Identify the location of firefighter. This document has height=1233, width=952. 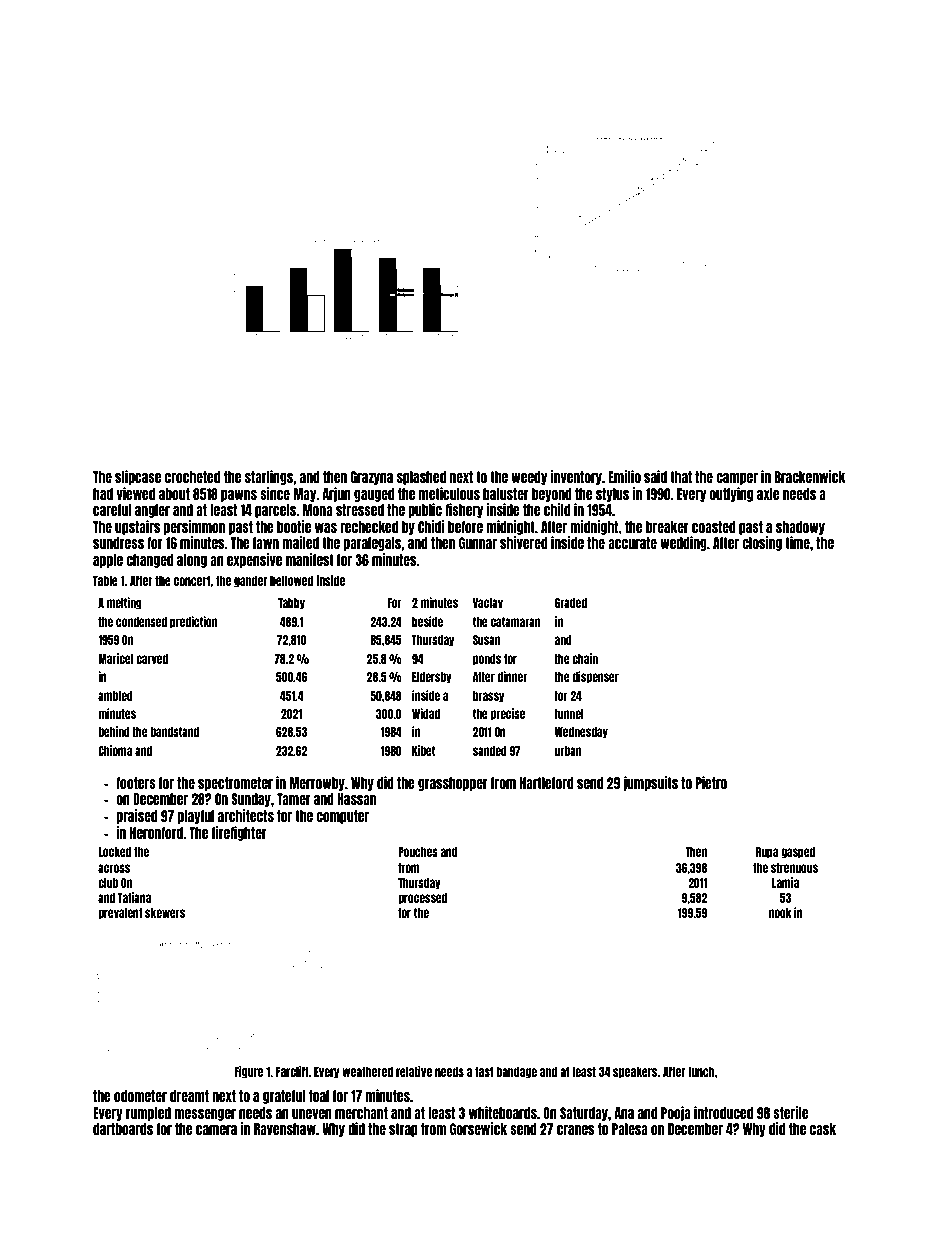
(239, 833).
